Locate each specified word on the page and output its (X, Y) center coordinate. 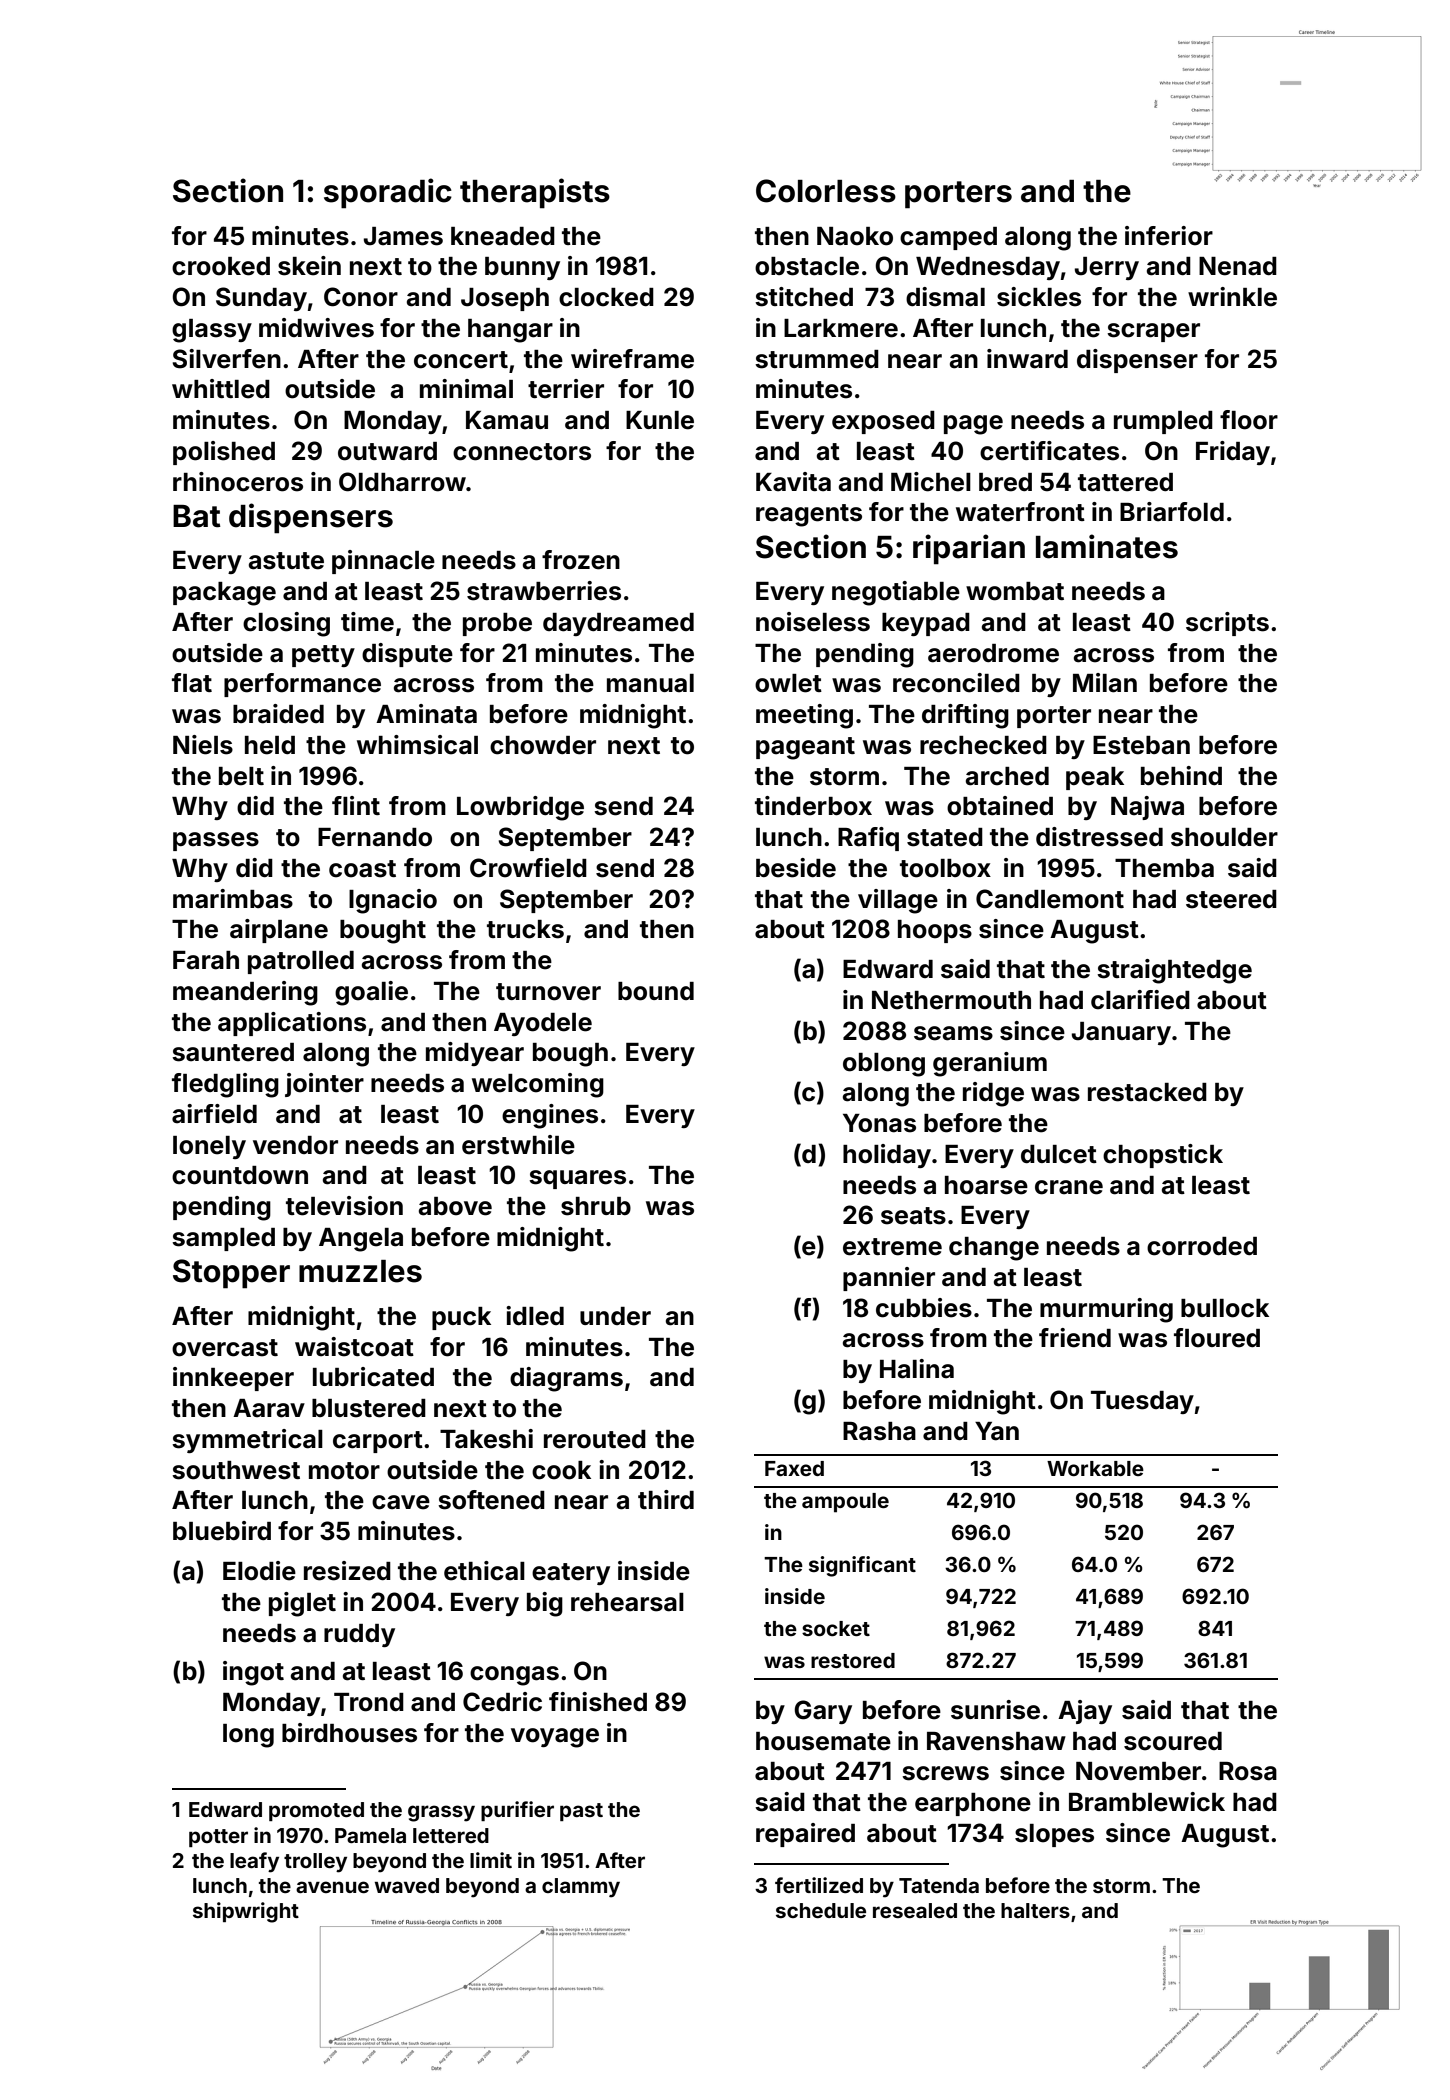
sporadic (388, 193)
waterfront (1020, 512)
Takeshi (486, 1439)
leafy (254, 1862)
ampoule (845, 1503)
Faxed (794, 1468)
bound (656, 991)
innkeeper (233, 1379)
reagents (809, 515)
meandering (245, 993)
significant (862, 1566)
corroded (1202, 1246)
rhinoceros (238, 482)
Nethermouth (951, 1000)
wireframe (632, 359)
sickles (1039, 297)
